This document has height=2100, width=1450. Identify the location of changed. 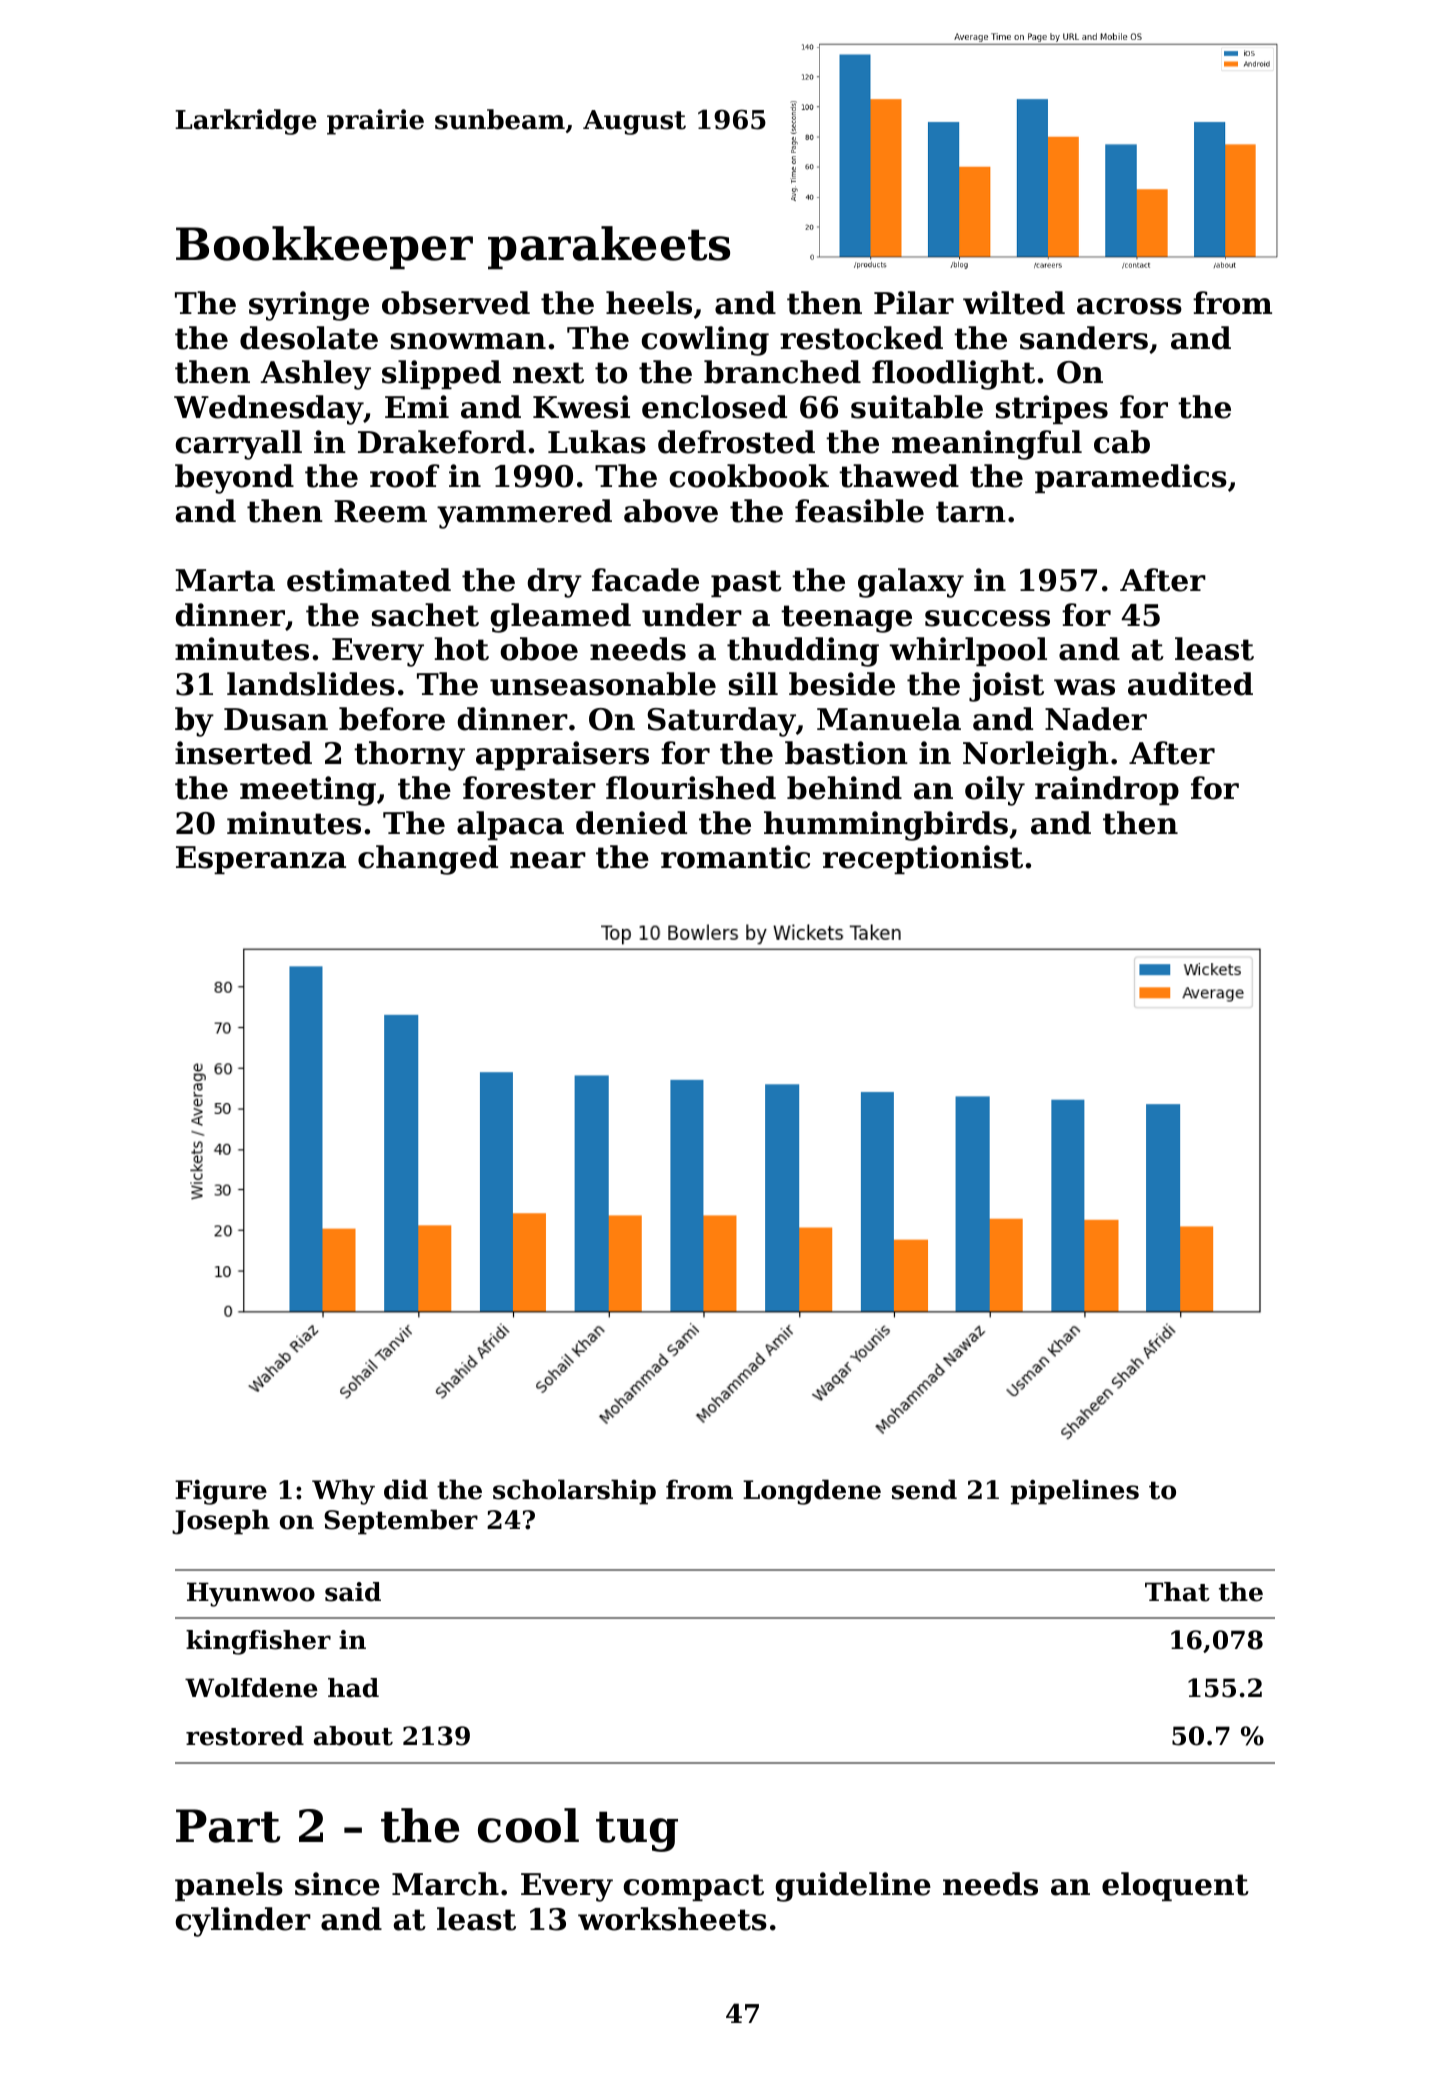
(428, 860).
